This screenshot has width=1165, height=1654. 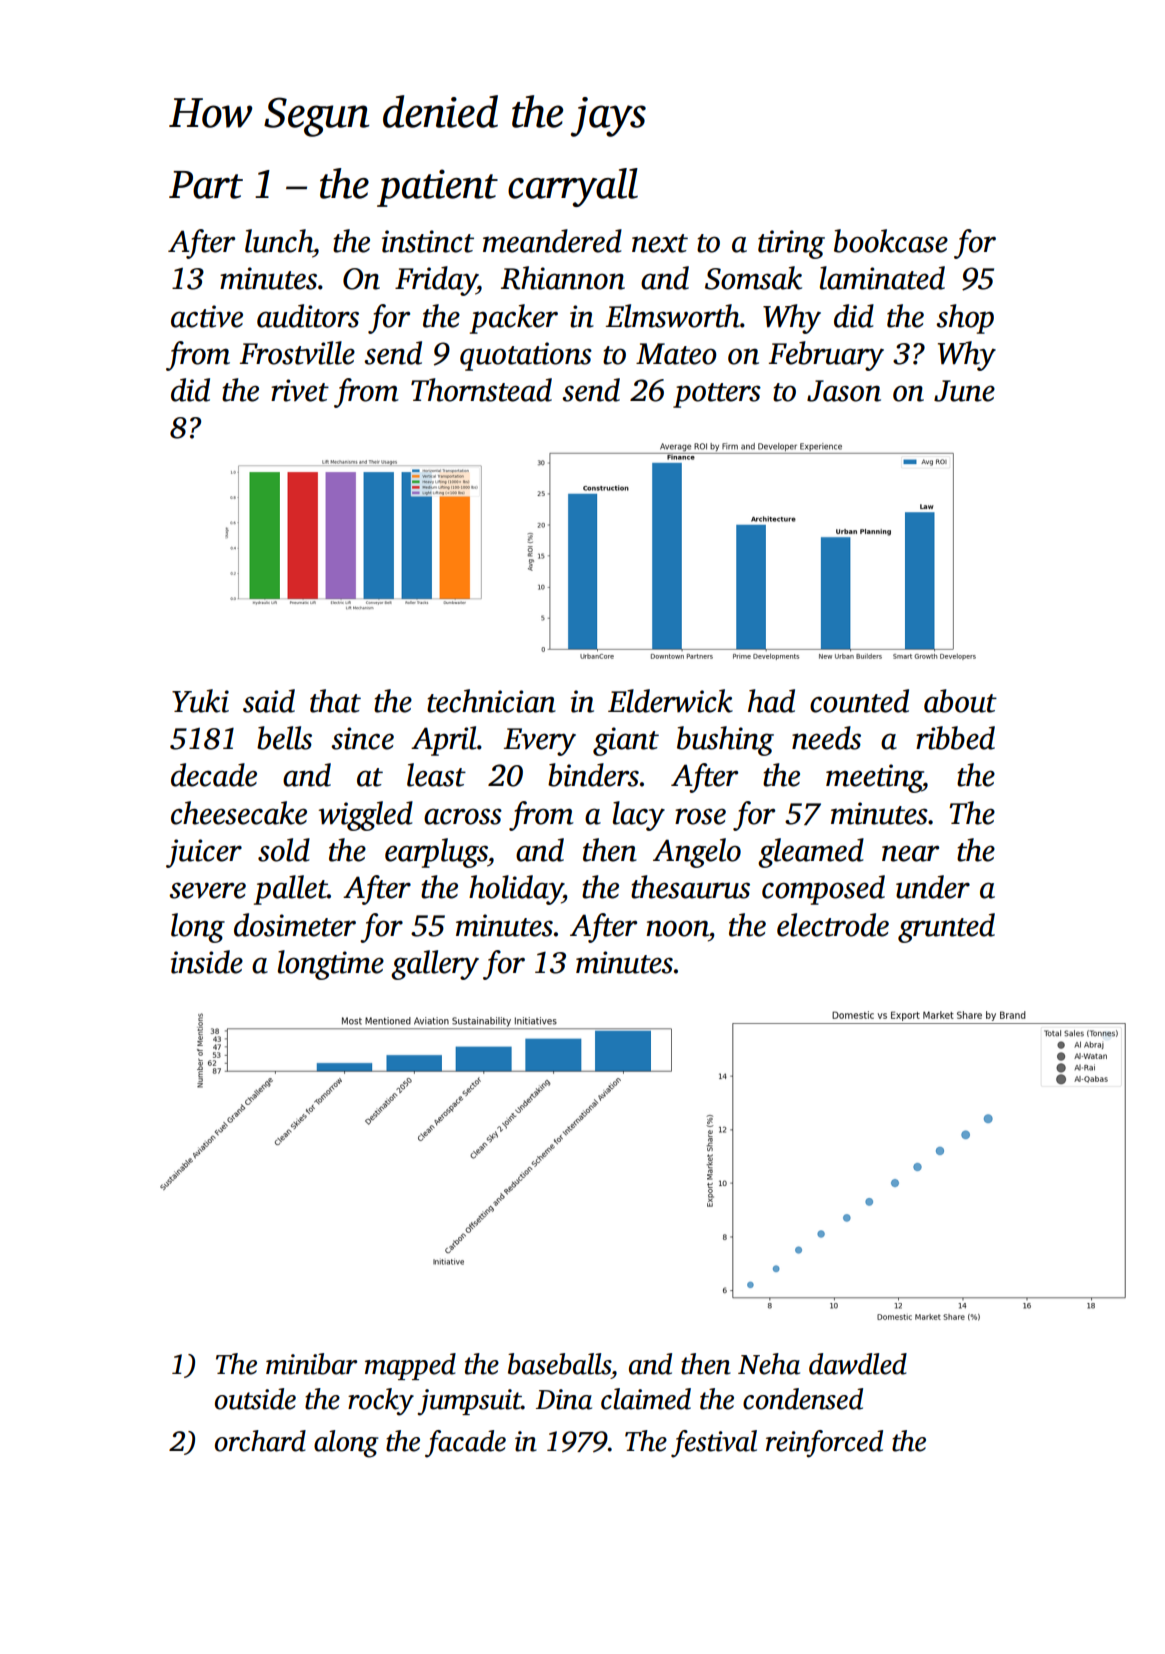 I want to click on gallery, so click(x=435, y=965).
